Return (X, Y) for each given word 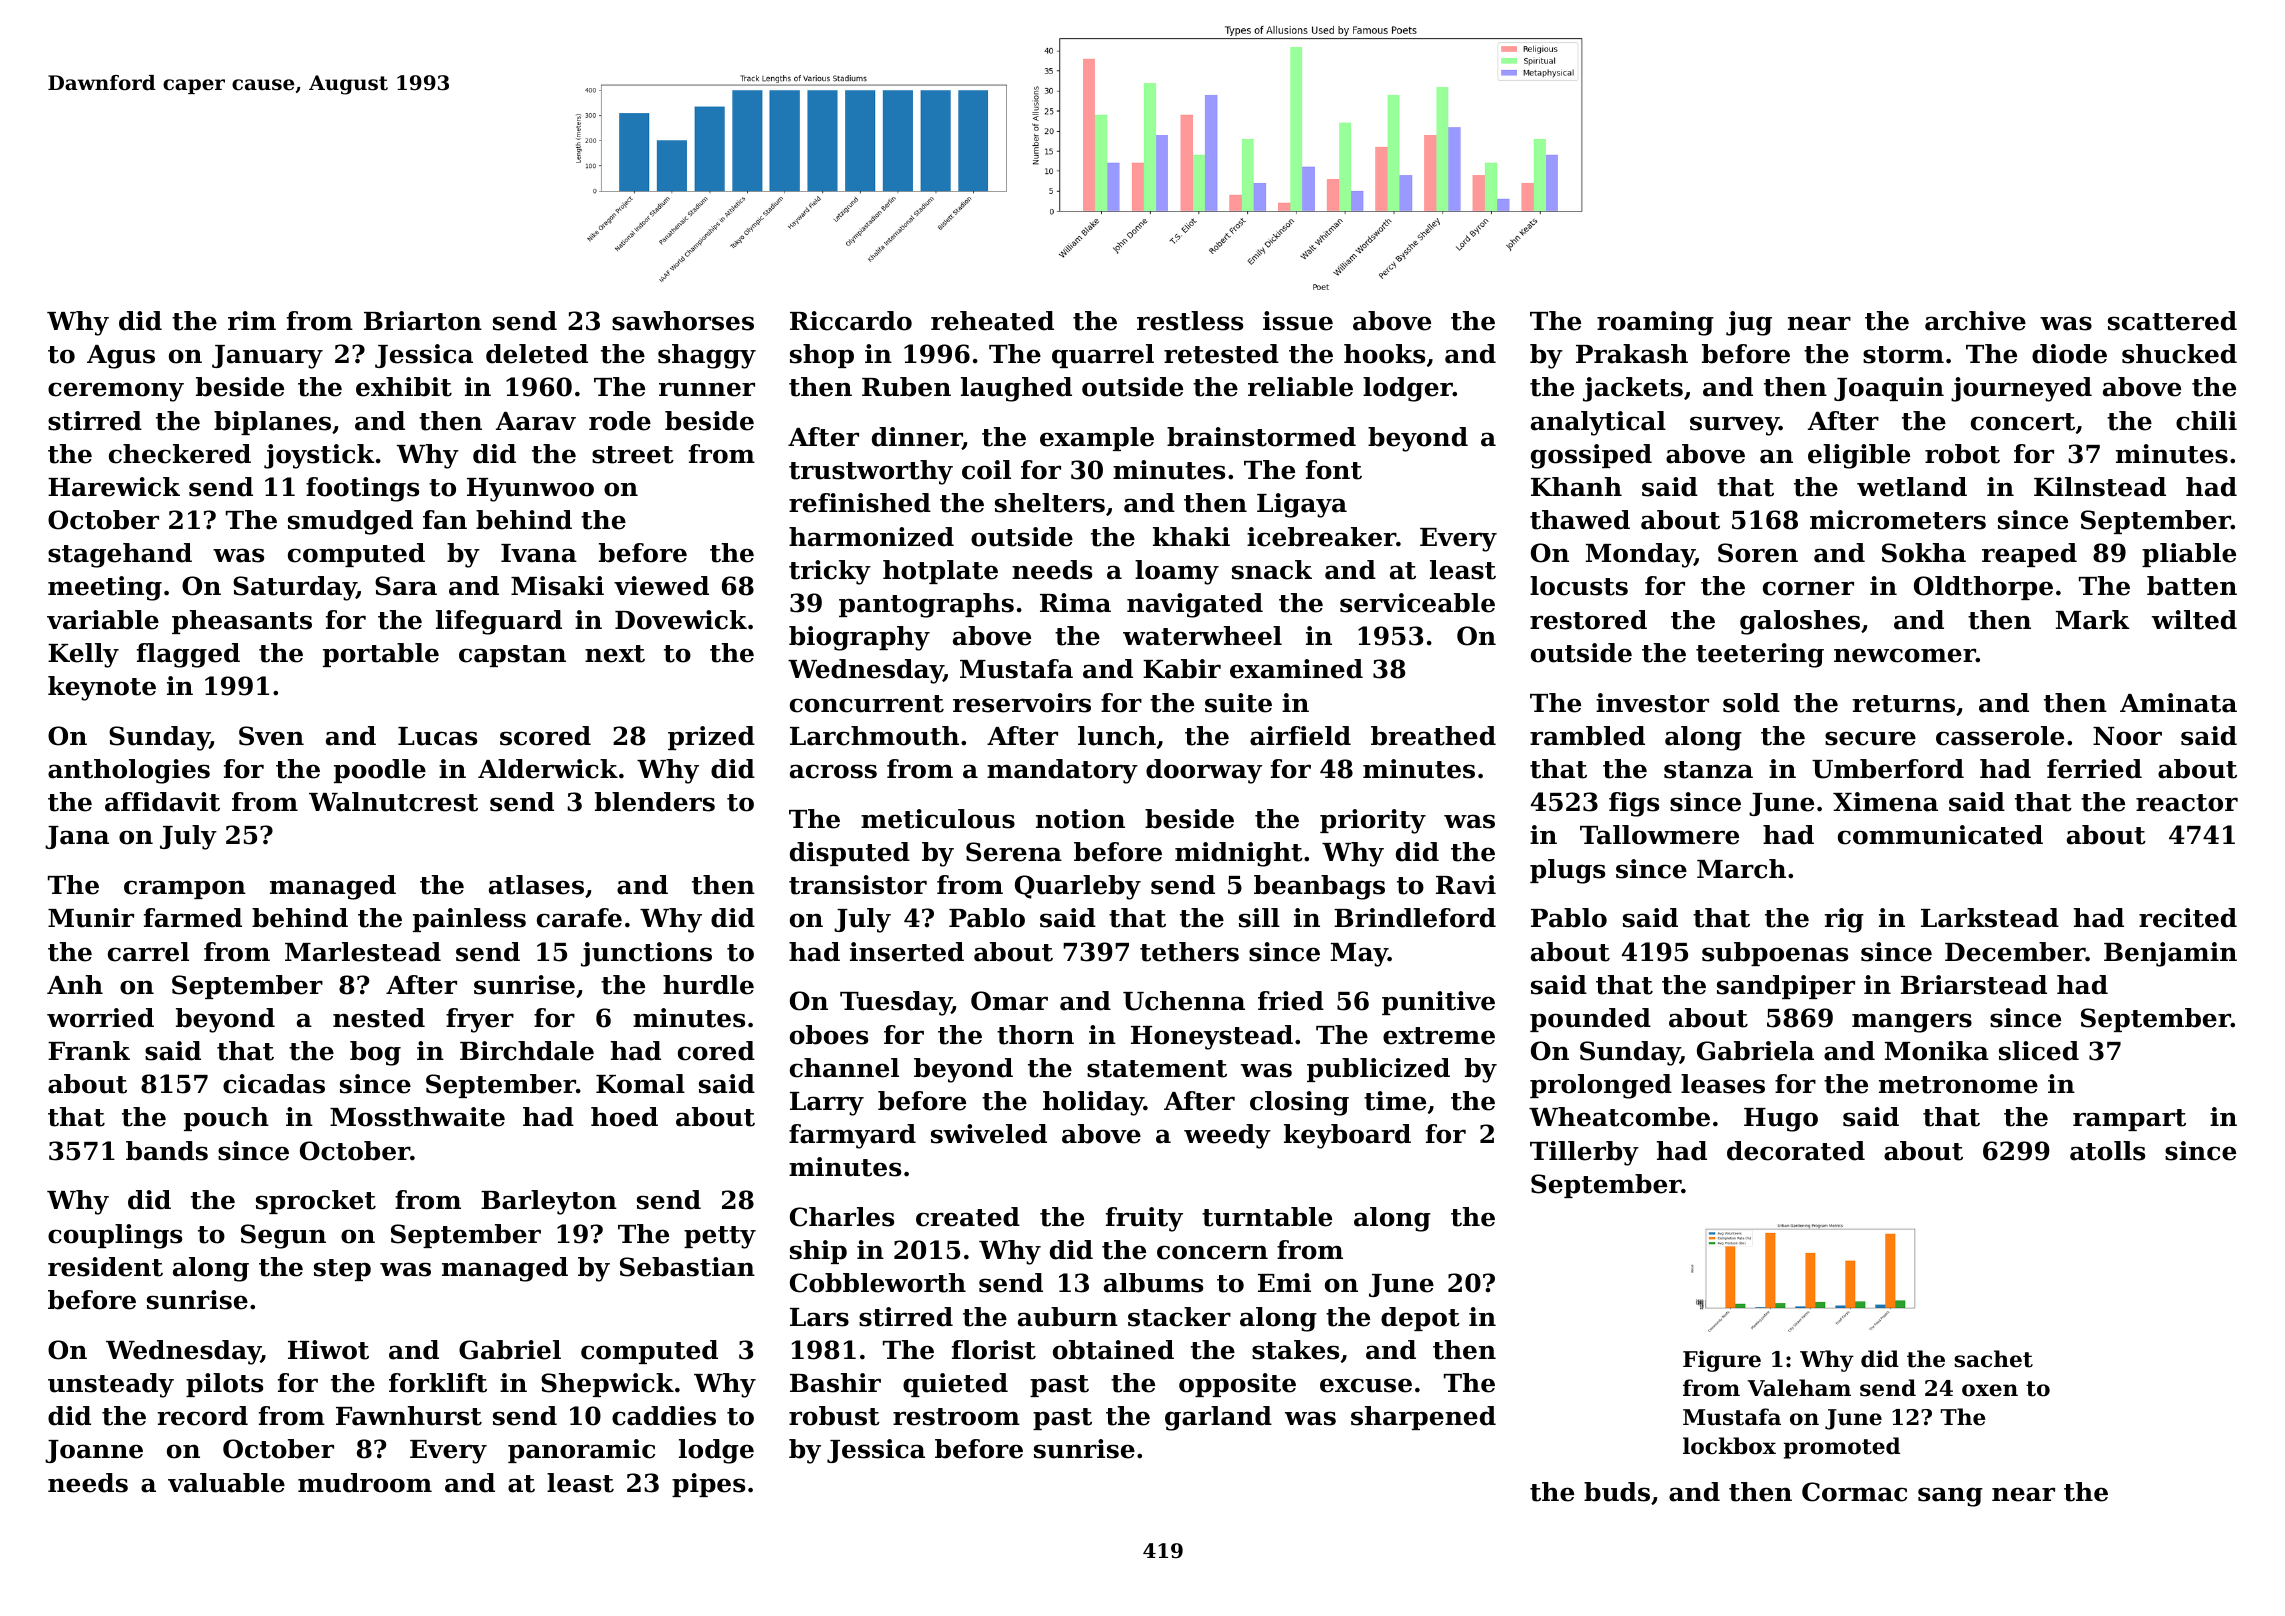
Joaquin (1889, 389)
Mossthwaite (417, 1117)
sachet (1993, 1359)
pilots (224, 1385)
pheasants (242, 622)
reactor (2187, 803)
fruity (1144, 1219)
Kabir (1182, 669)
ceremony (116, 392)
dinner (917, 438)
